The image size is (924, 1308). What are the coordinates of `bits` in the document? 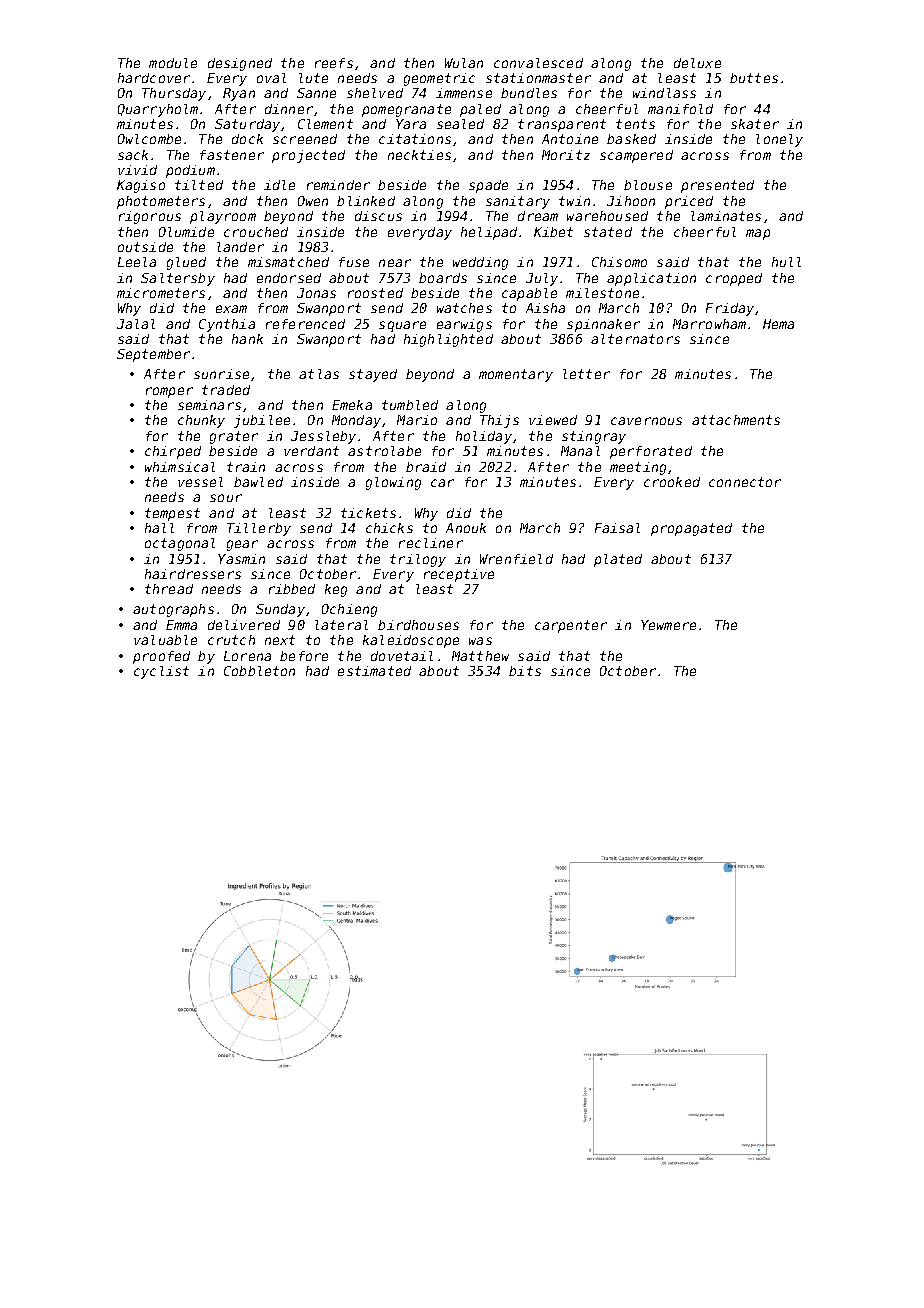 It's located at (525, 671).
